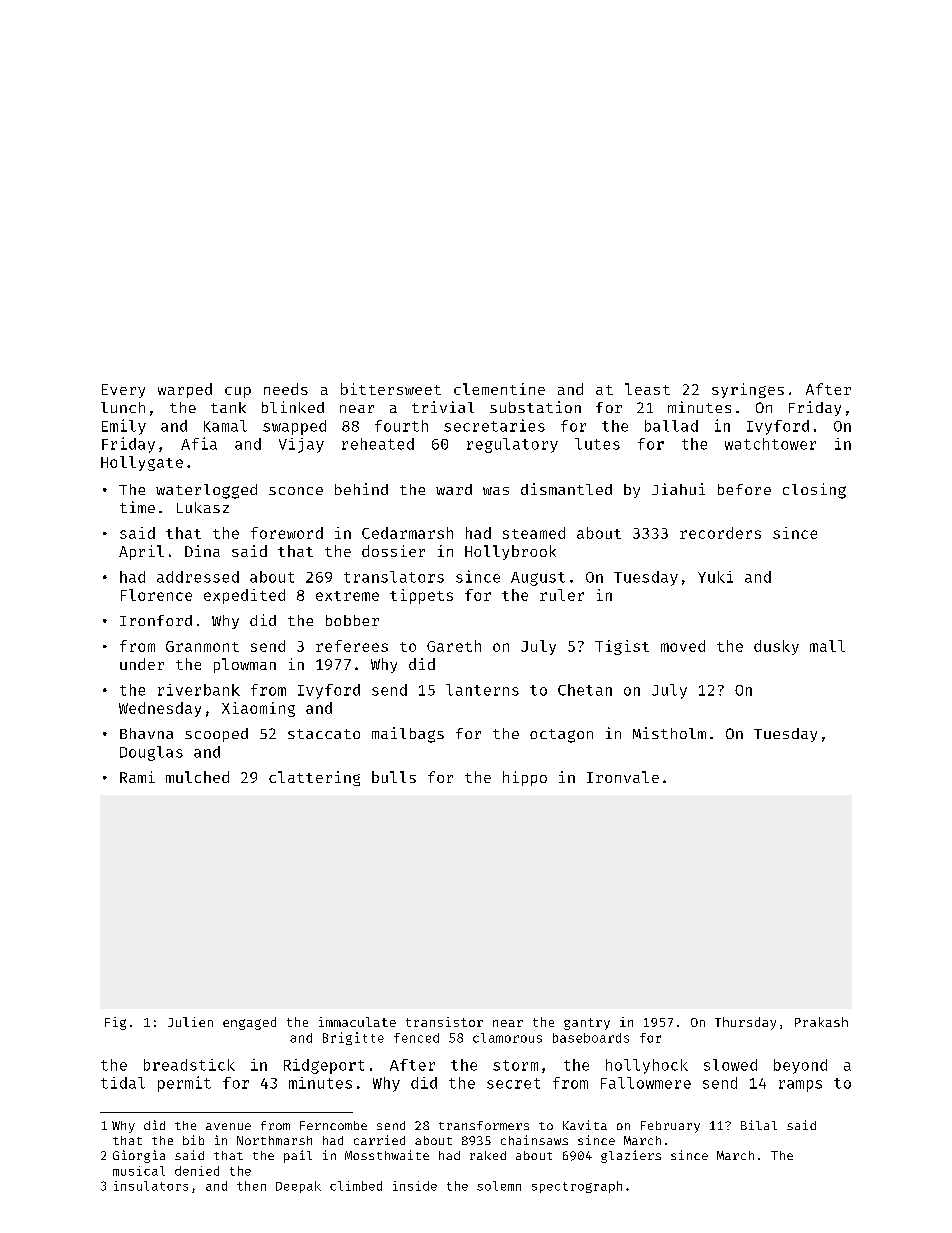  Describe the element at coordinates (683, 646) in the screenshot. I see `moved` at that location.
